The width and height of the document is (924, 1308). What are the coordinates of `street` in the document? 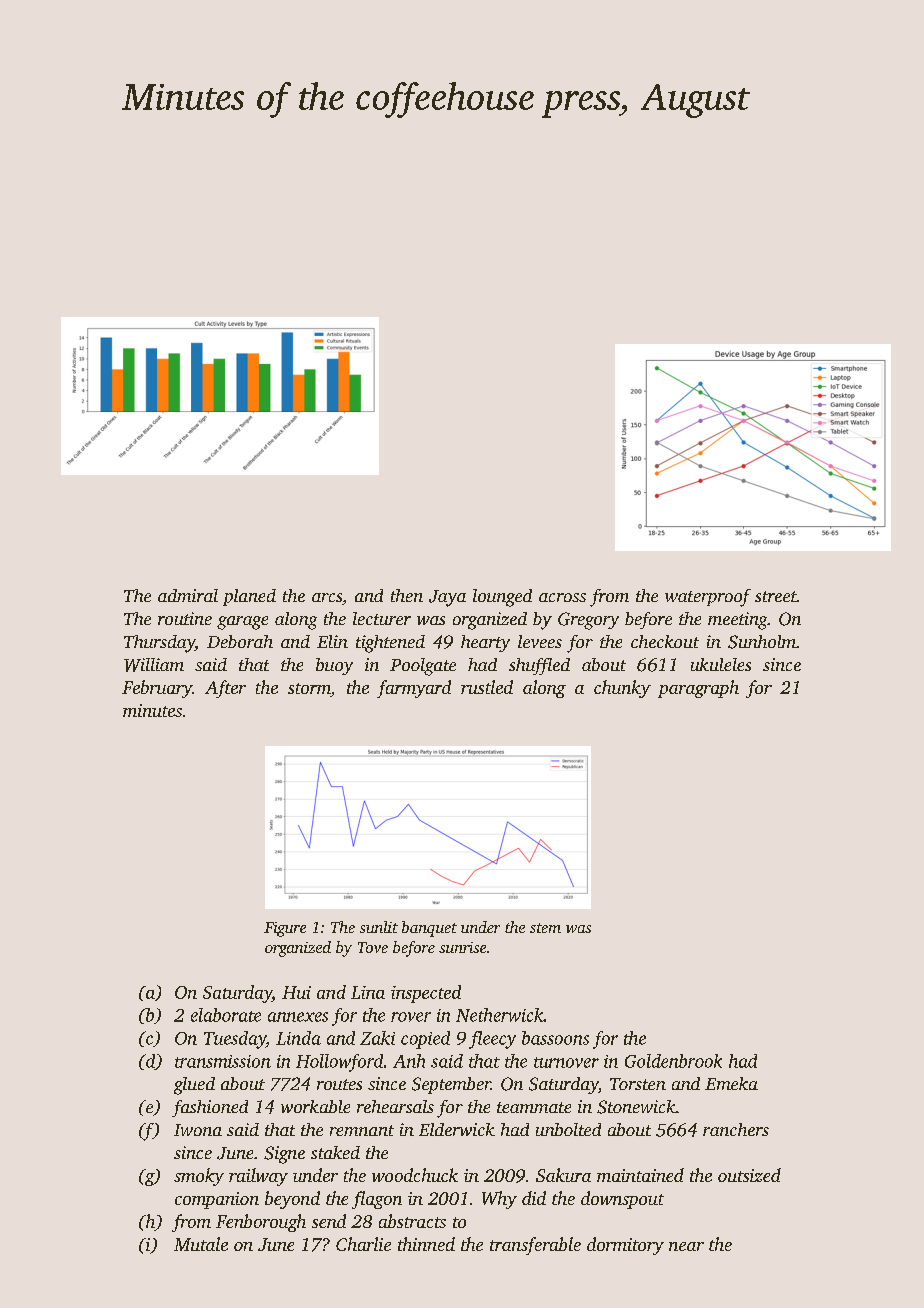 It's located at (776, 596).
